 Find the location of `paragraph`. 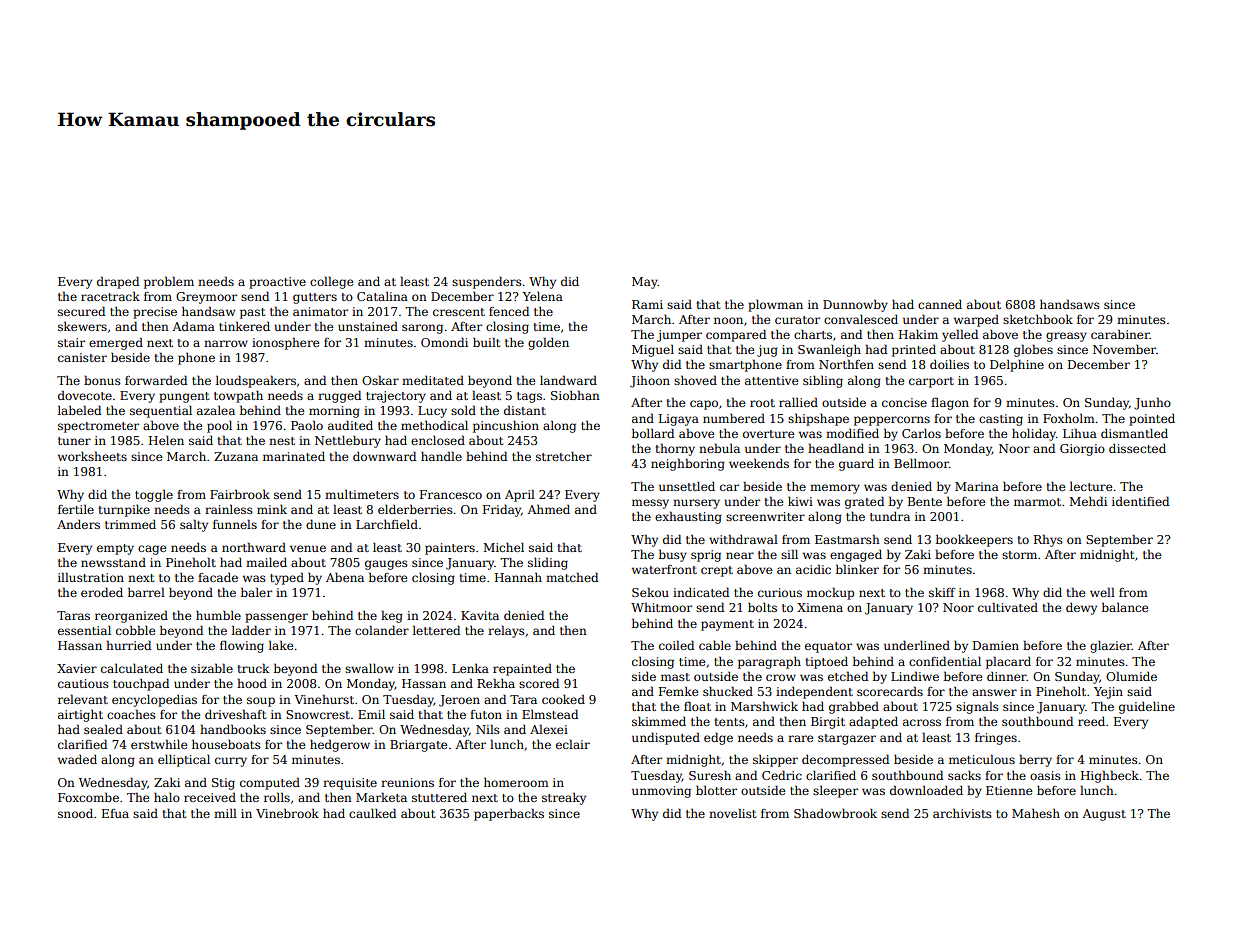

paragraph is located at coordinates (769, 662).
